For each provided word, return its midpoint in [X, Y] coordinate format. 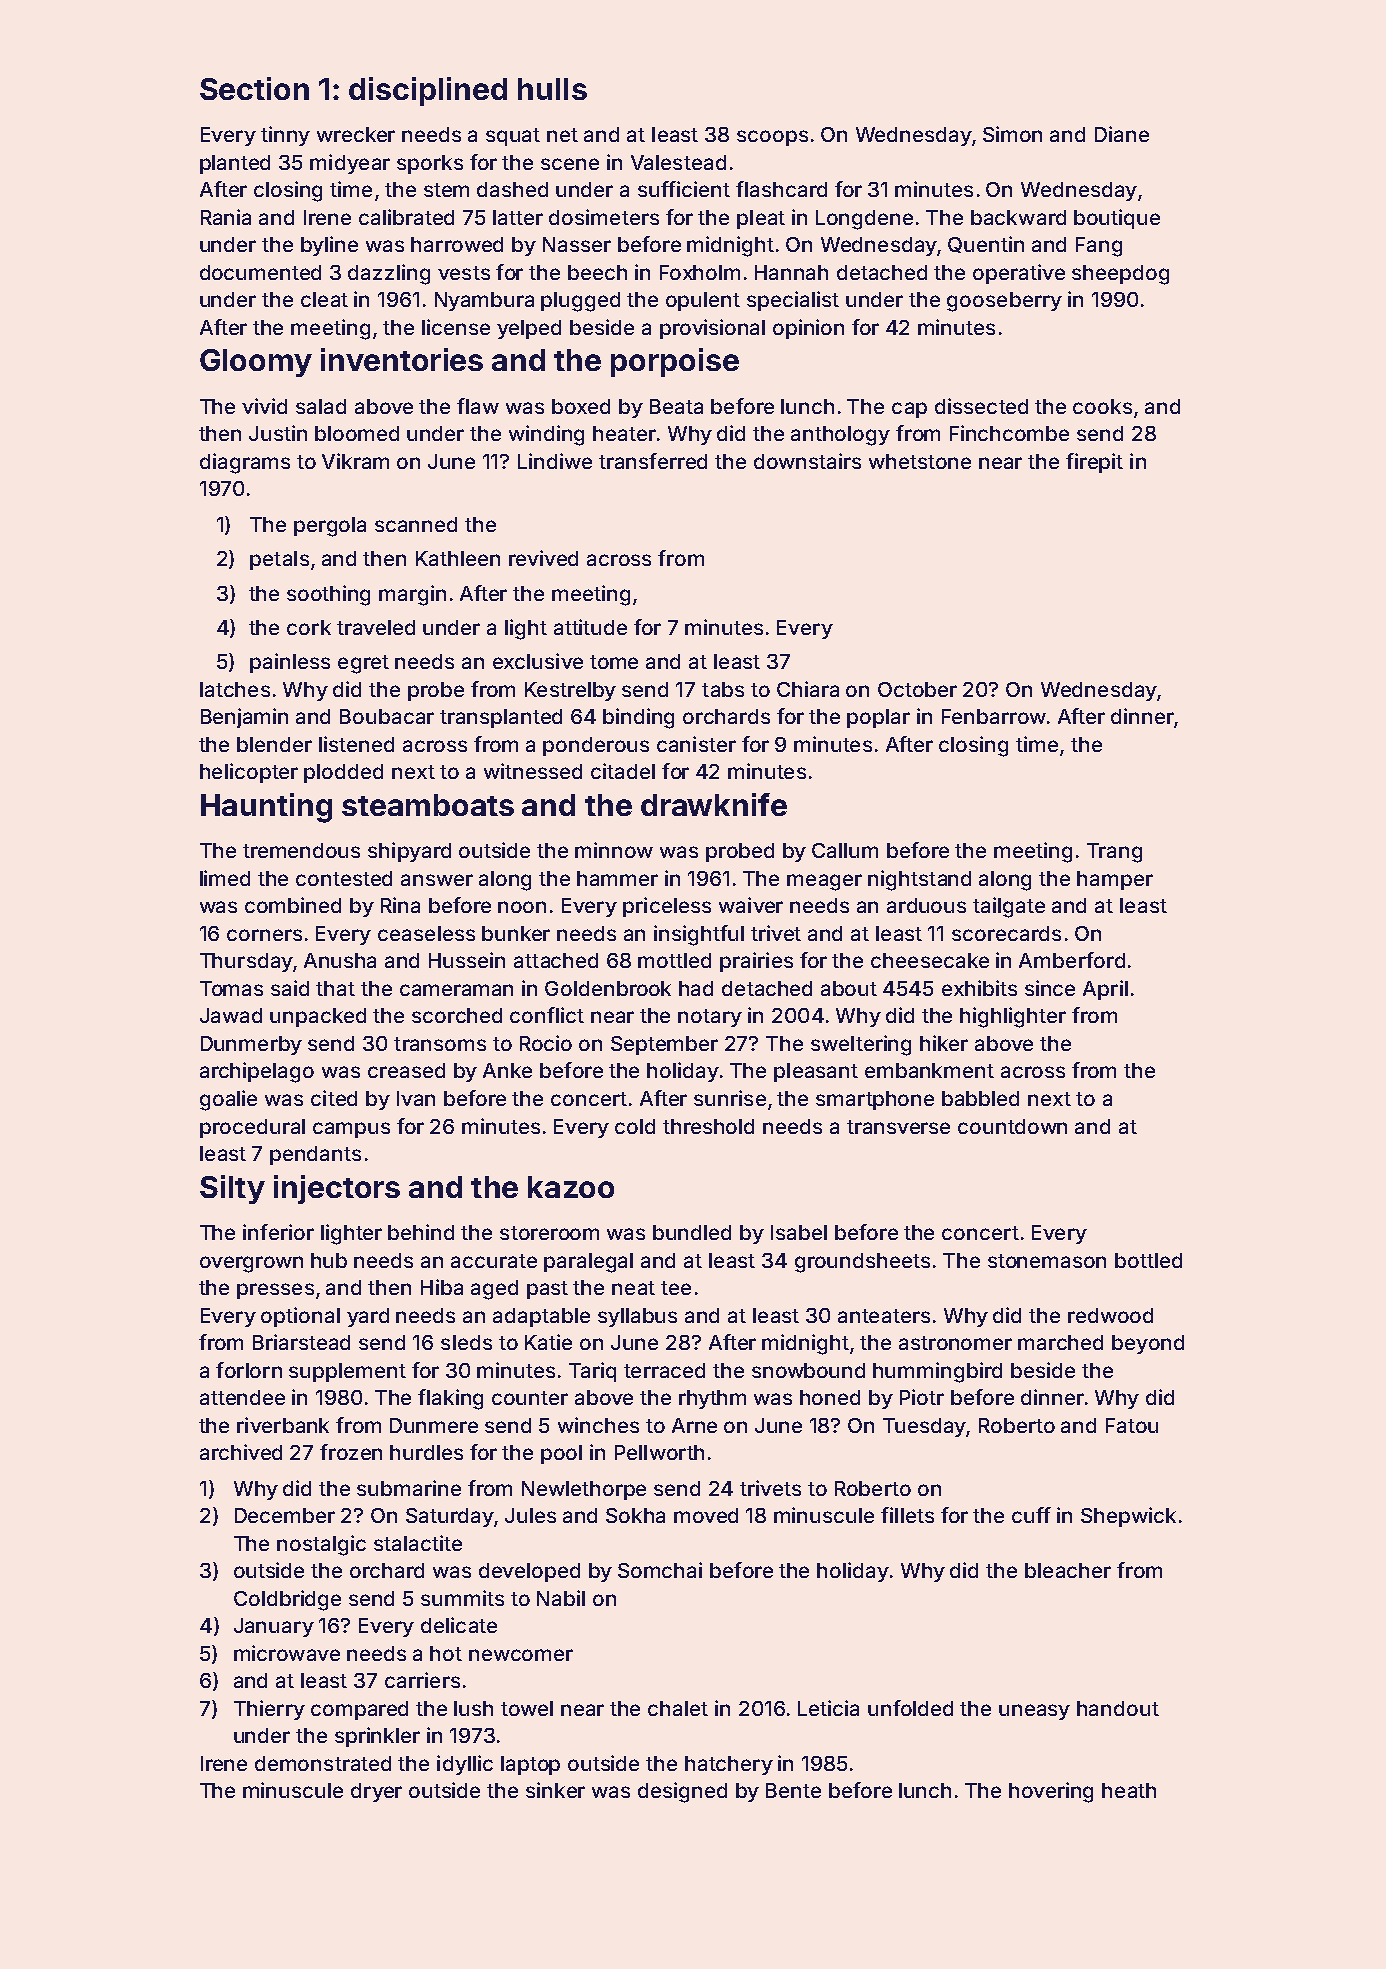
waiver [751, 905]
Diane [1122, 134]
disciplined [428, 91]
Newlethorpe [584, 1490]
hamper [1115, 880]
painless [290, 663]
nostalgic [321, 1545]
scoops [772, 138]
